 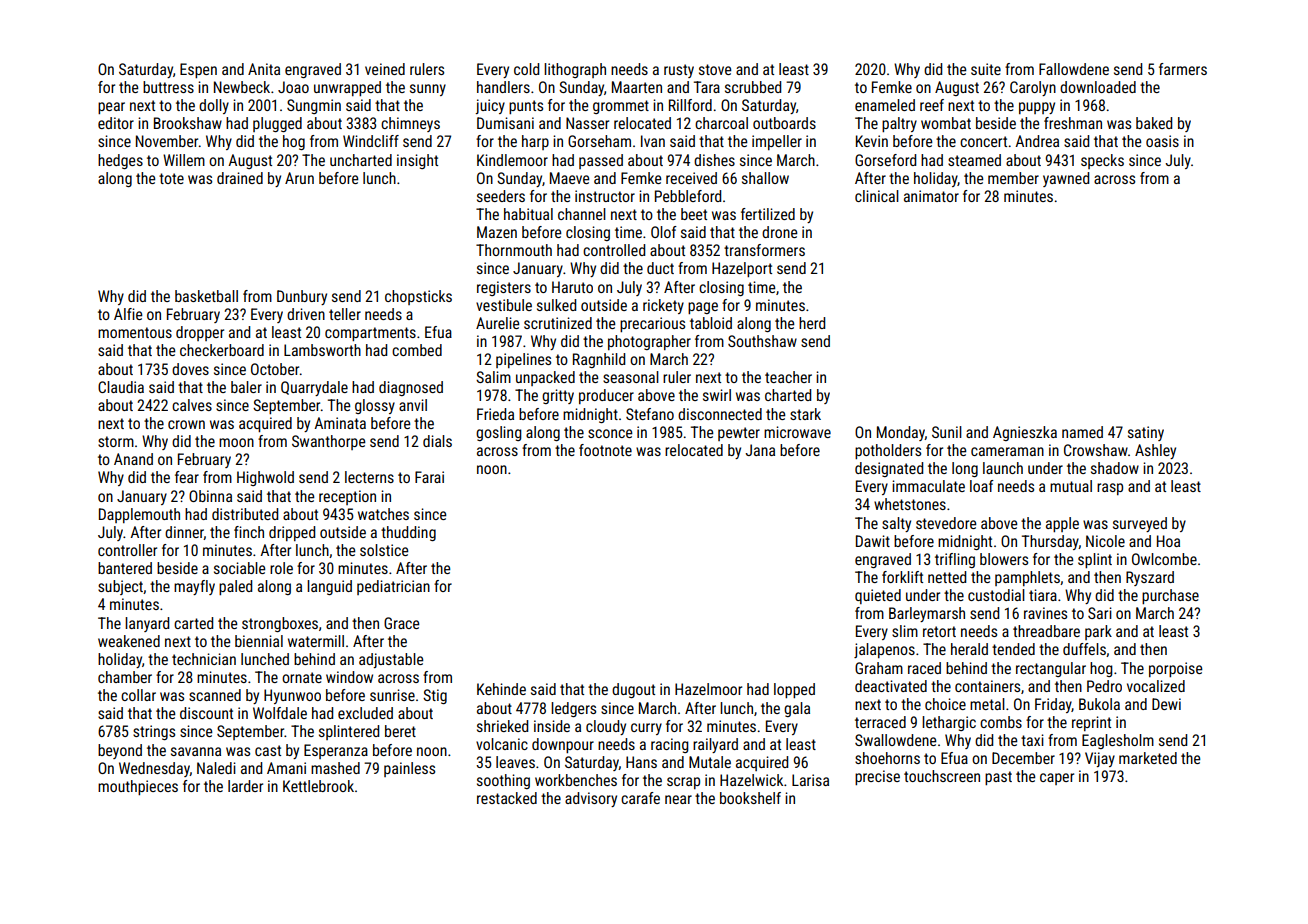 What do you see at coordinates (383, 514) in the screenshot?
I see `watches` at bounding box center [383, 514].
